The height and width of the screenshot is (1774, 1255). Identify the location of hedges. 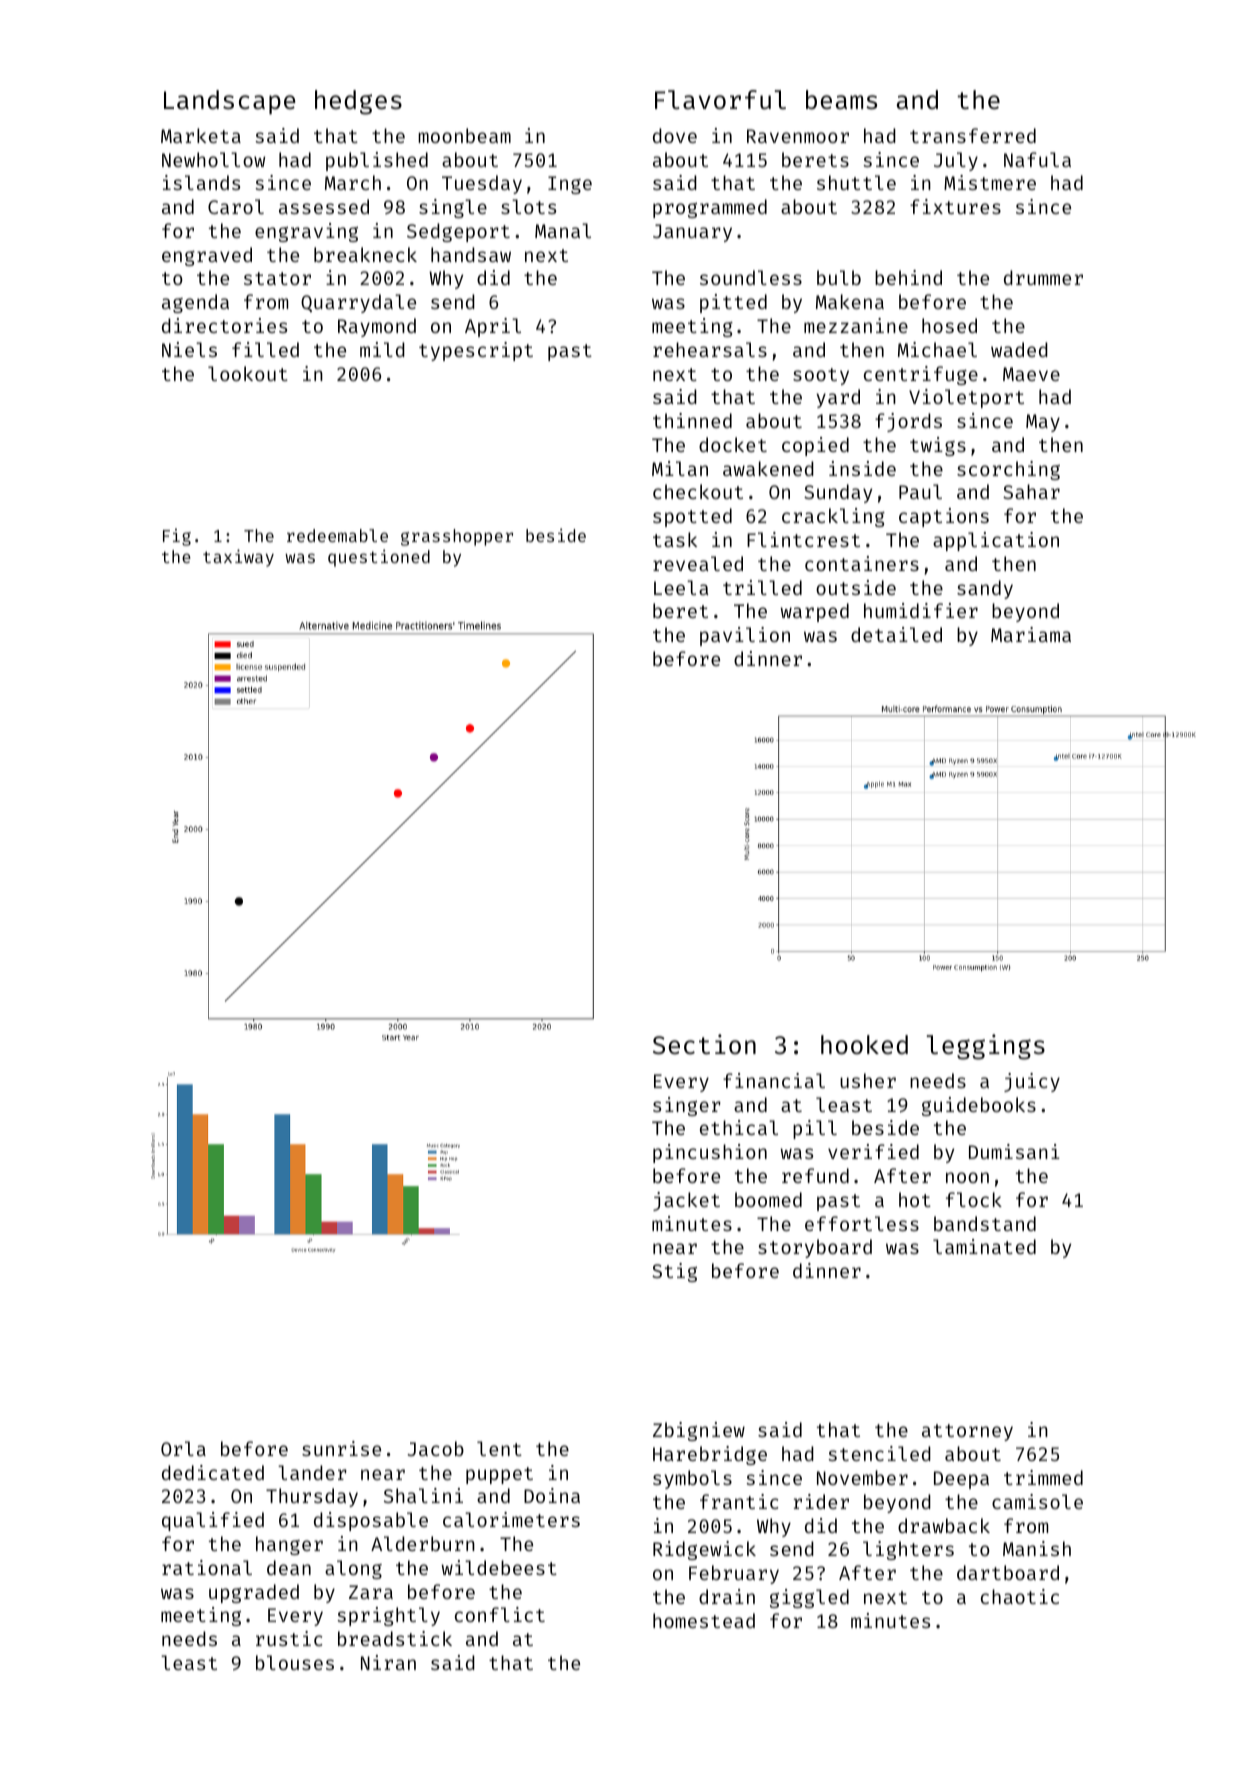
(358, 102).
